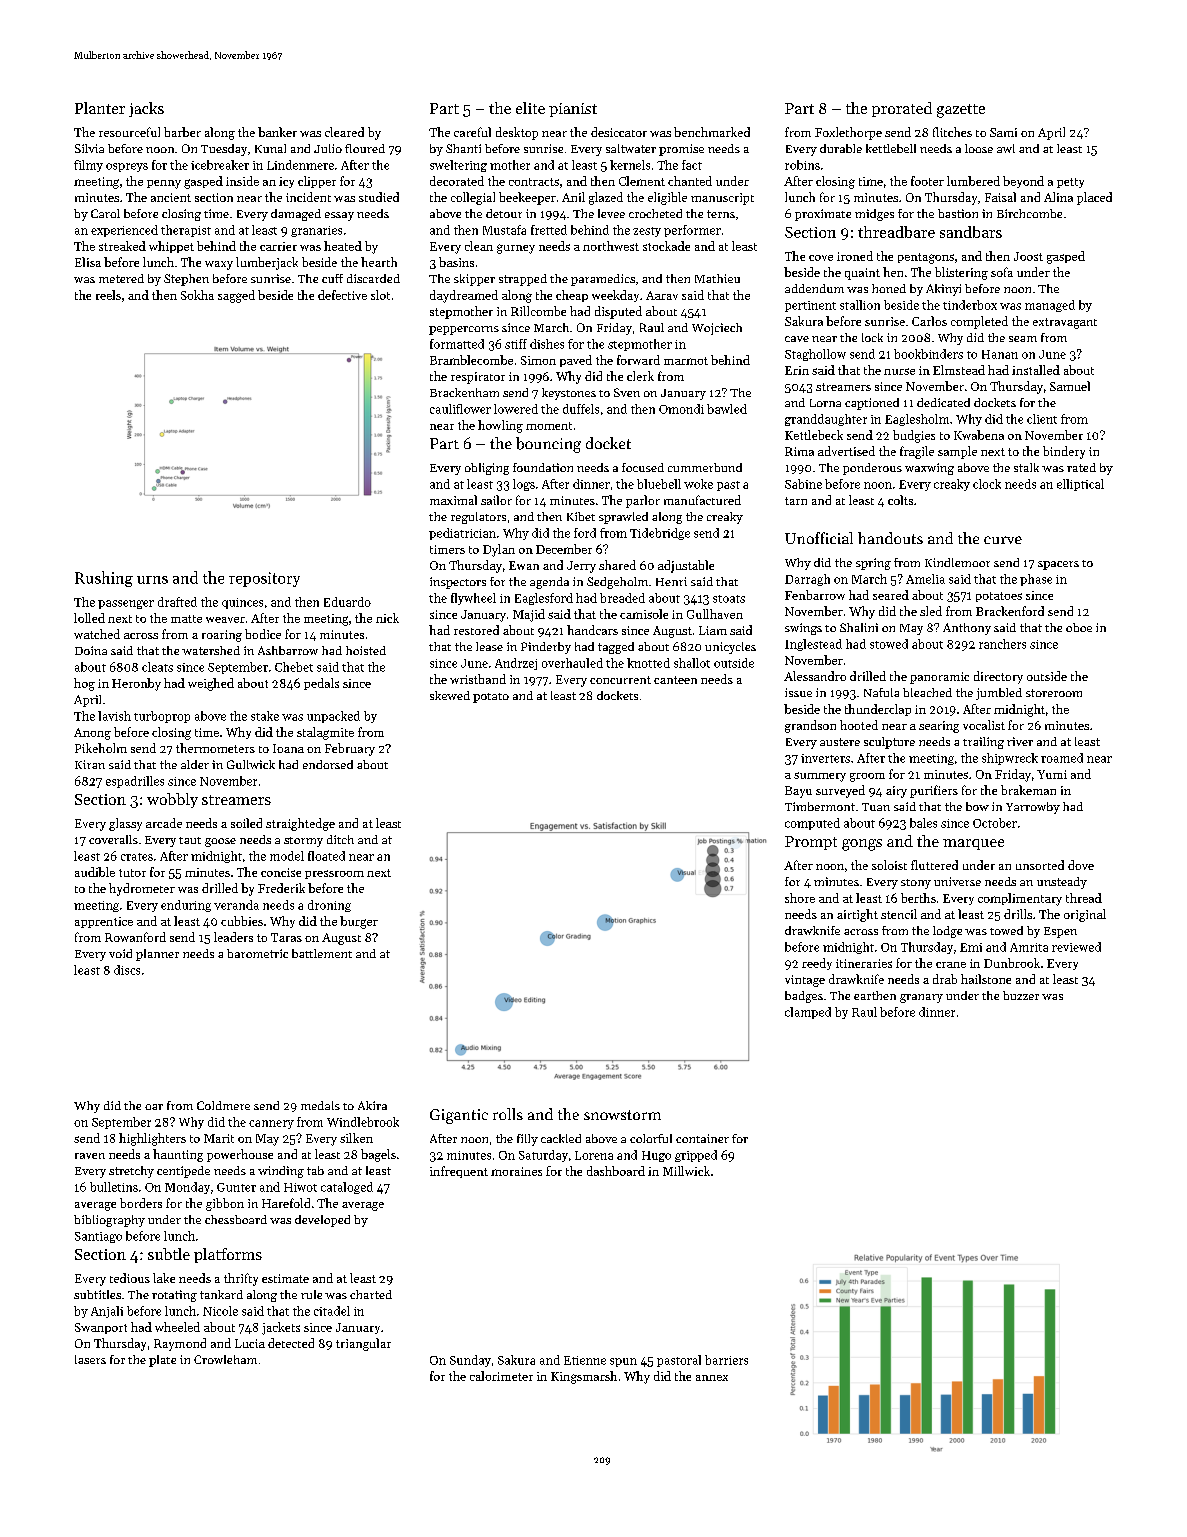  What do you see at coordinates (516, 409) in the page?
I see `lowered` at bounding box center [516, 409].
